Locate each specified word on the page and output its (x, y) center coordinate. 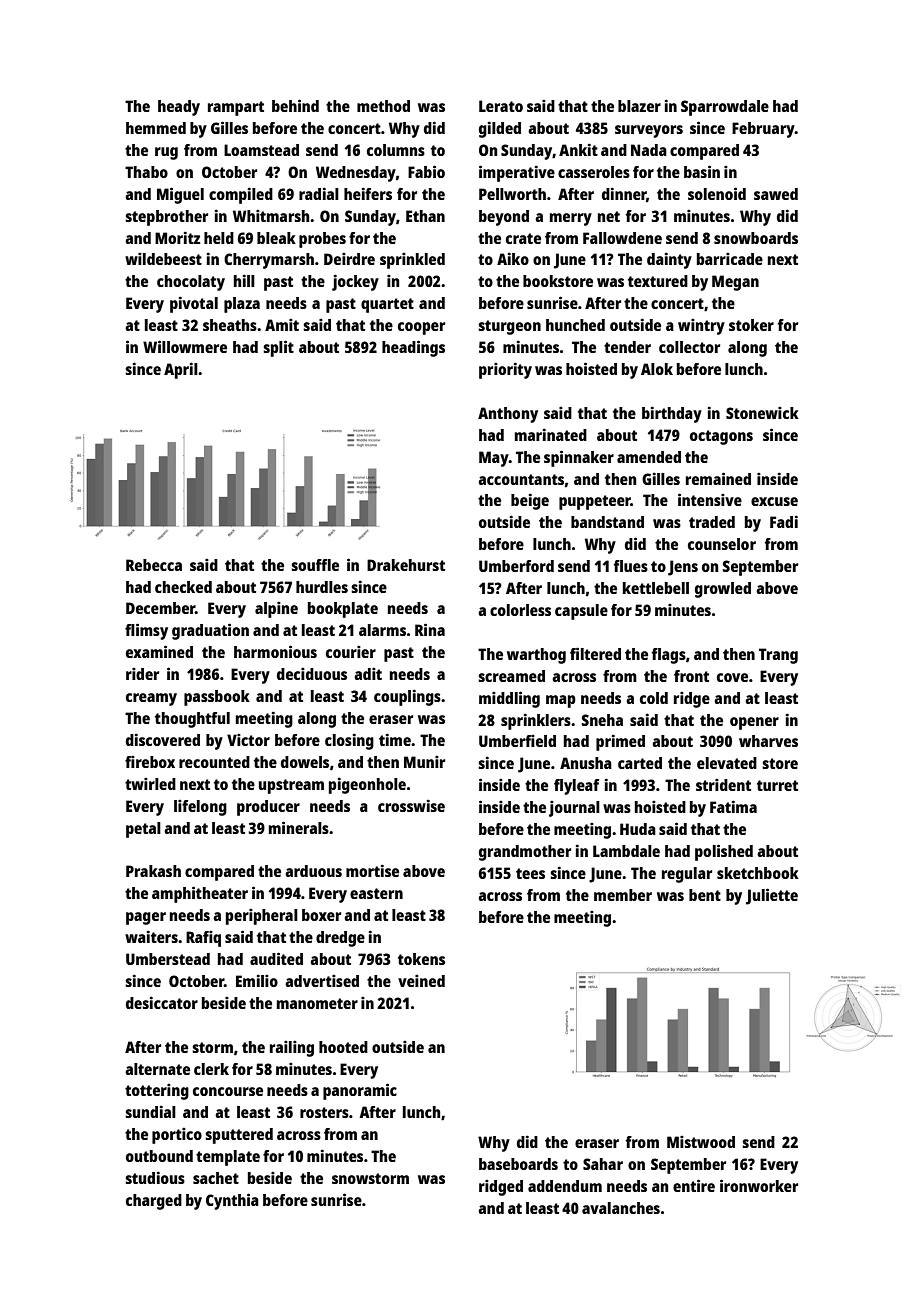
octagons (721, 437)
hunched (575, 325)
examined (159, 651)
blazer (639, 106)
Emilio (257, 980)
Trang (778, 656)
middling (509, 699)
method (383, 106)
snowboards (756, 238)
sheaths (230, 325)
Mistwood (701, 1142)
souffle (315, 565)
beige (530, 501)
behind (295, 105)
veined (421, 981)
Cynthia (232, 1201)
